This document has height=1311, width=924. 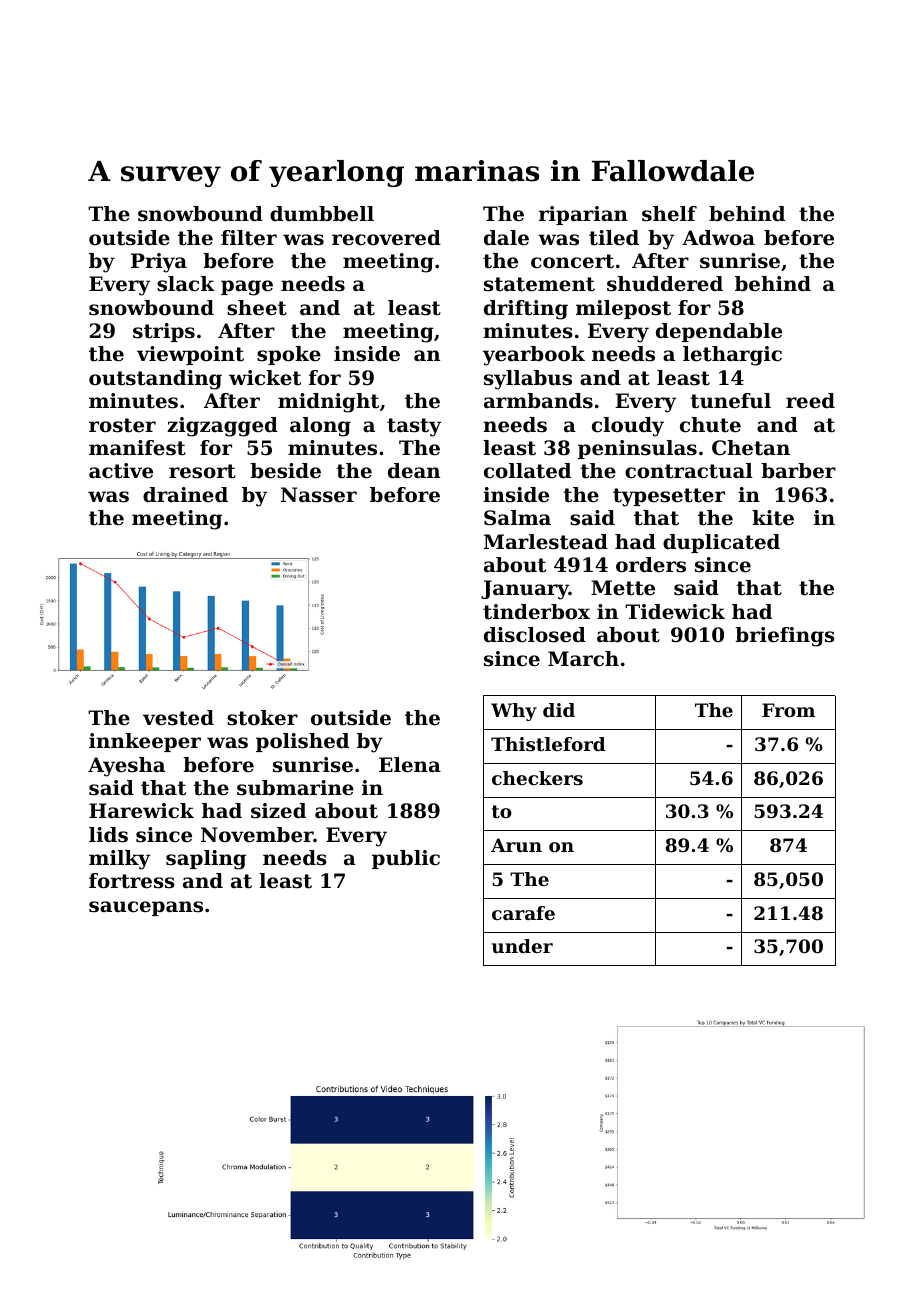 I want to click on shelf, so click(x=669, y=214).
